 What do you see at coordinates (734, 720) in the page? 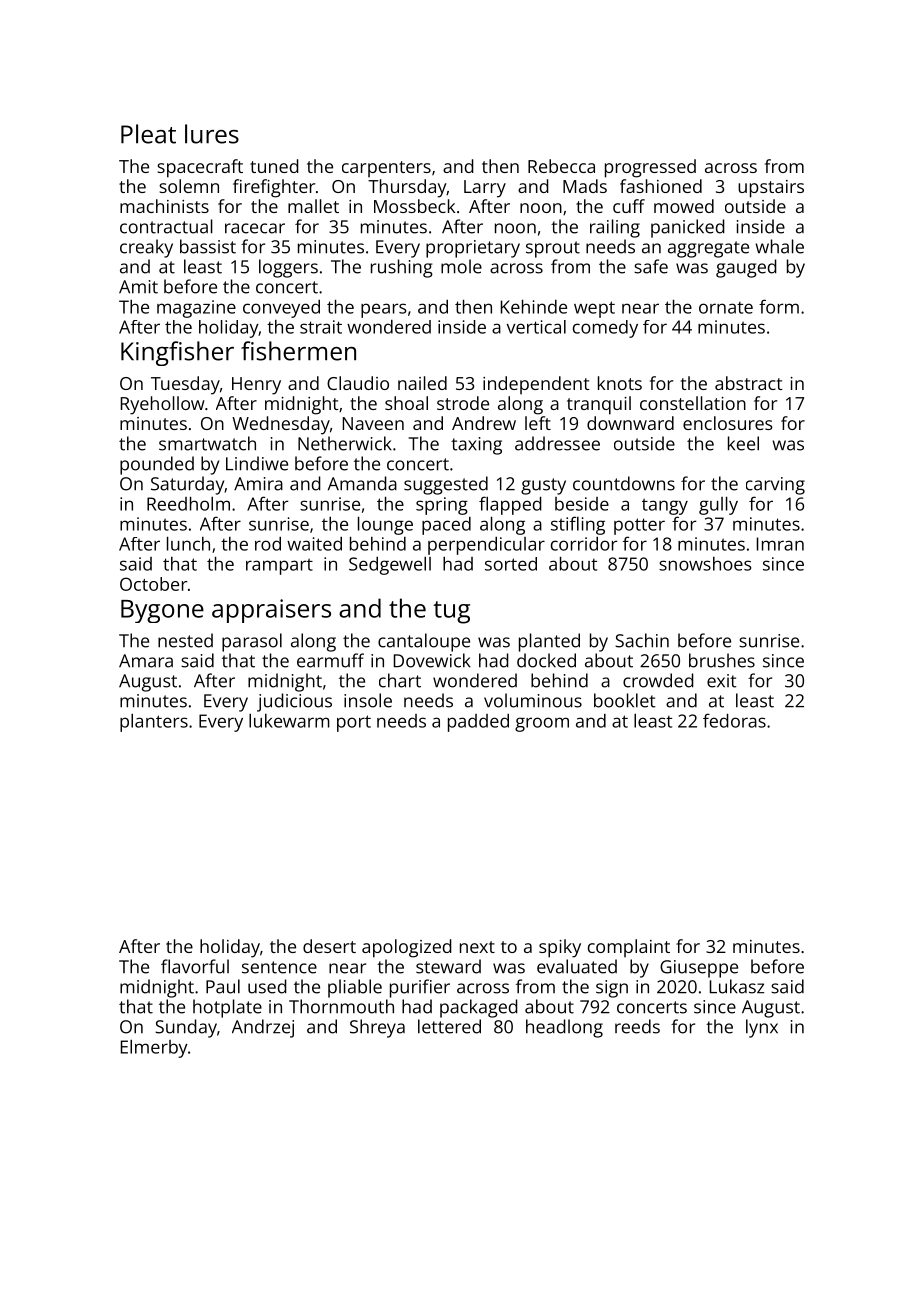
I see `fedoras` at bounding box center [734, 720].
